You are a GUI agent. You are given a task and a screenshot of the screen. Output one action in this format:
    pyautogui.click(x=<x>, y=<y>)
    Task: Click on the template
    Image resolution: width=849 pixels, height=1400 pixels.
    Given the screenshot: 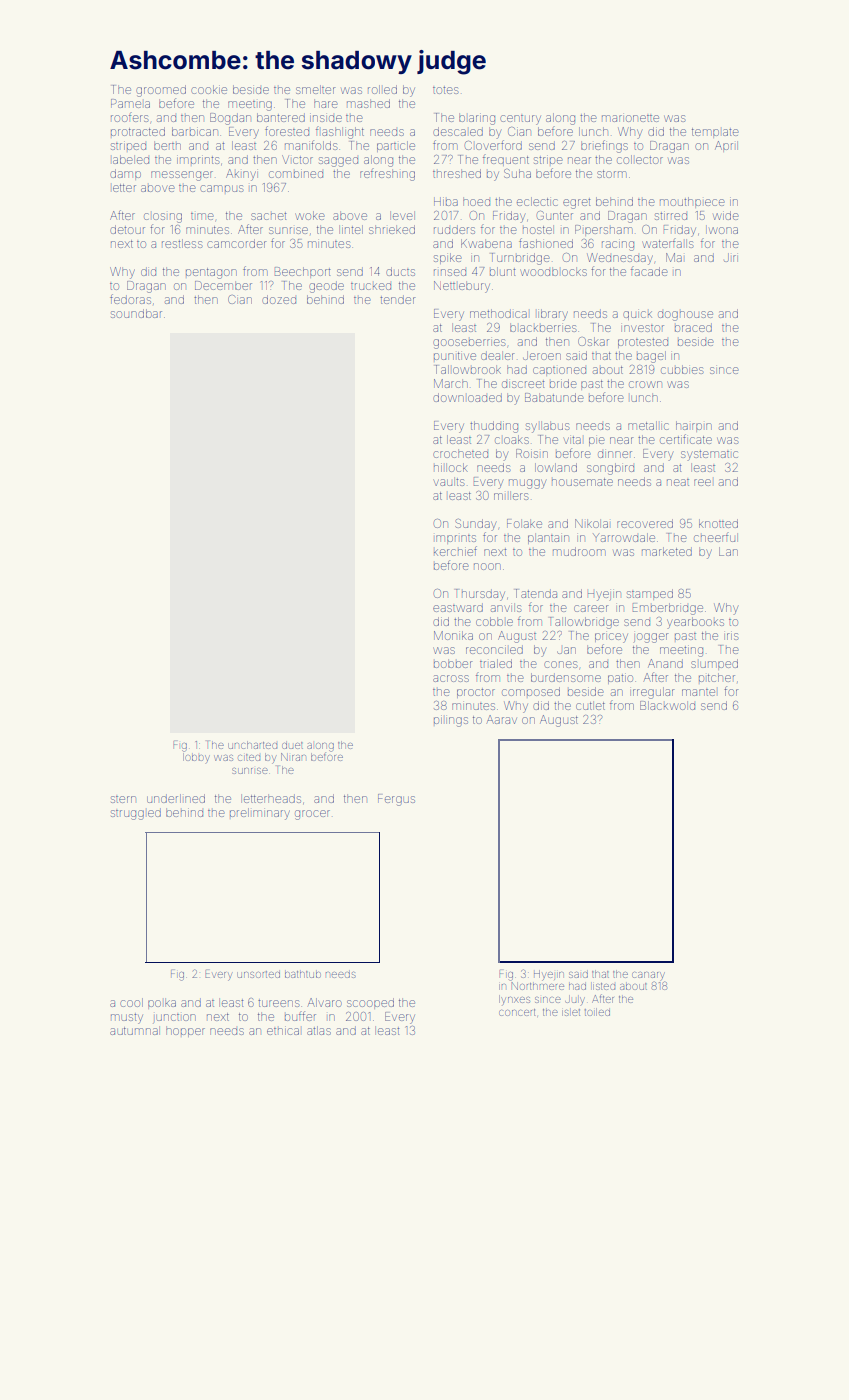 What is the action you would take?
    pyautogui.click(x=715, y=132)
